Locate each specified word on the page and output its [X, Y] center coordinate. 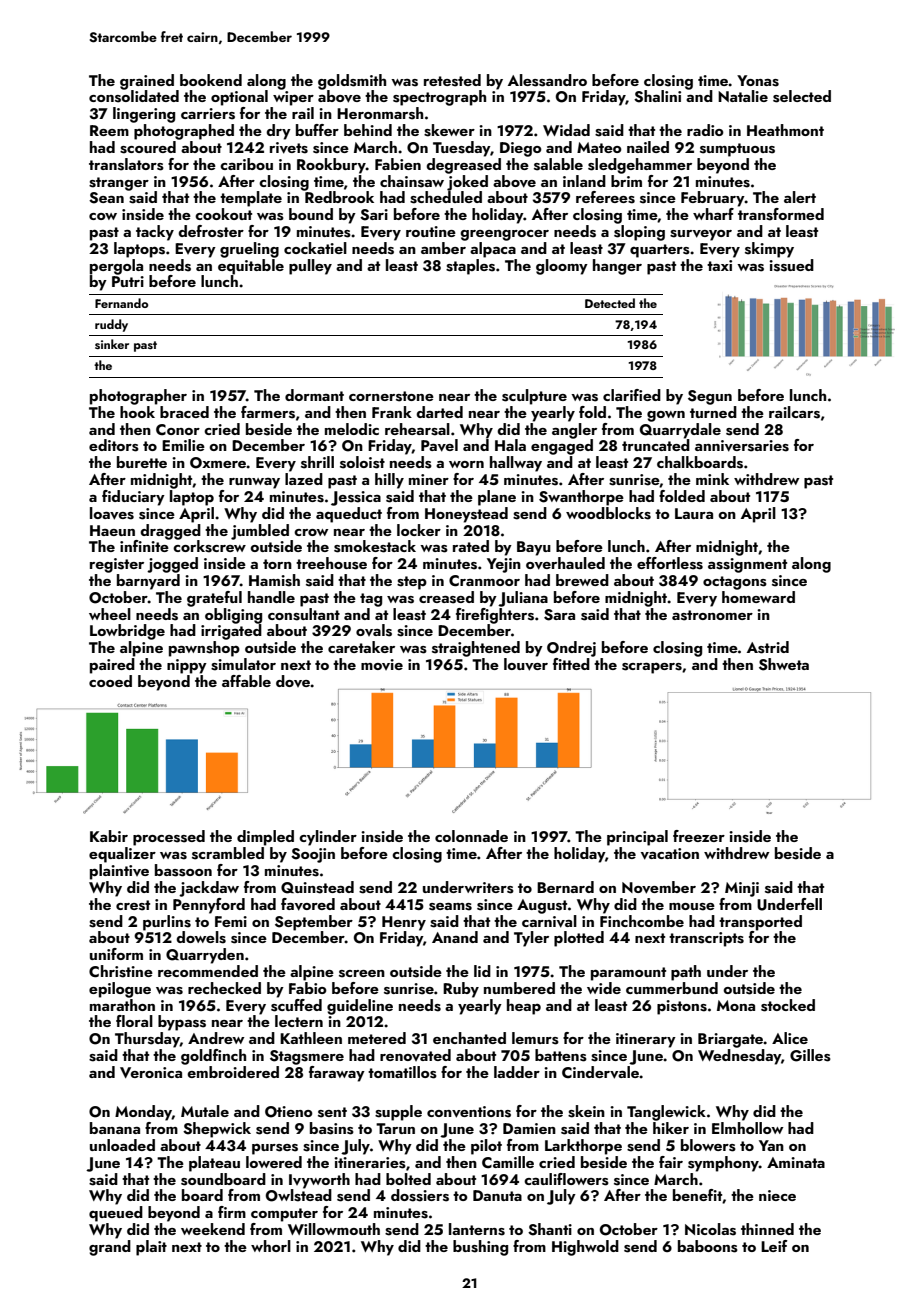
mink [712, 479]
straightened [476, 649]
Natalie [743, 96]
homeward [758, 597]
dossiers [420, 1195]
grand [110, 1248]
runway [254, 483]
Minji [742, 889]
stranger [119, 184]
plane [497, 498]
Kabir [109, 836]
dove [293, 681]
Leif [774, 1246]
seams [450, 907]
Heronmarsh [380, 113]
